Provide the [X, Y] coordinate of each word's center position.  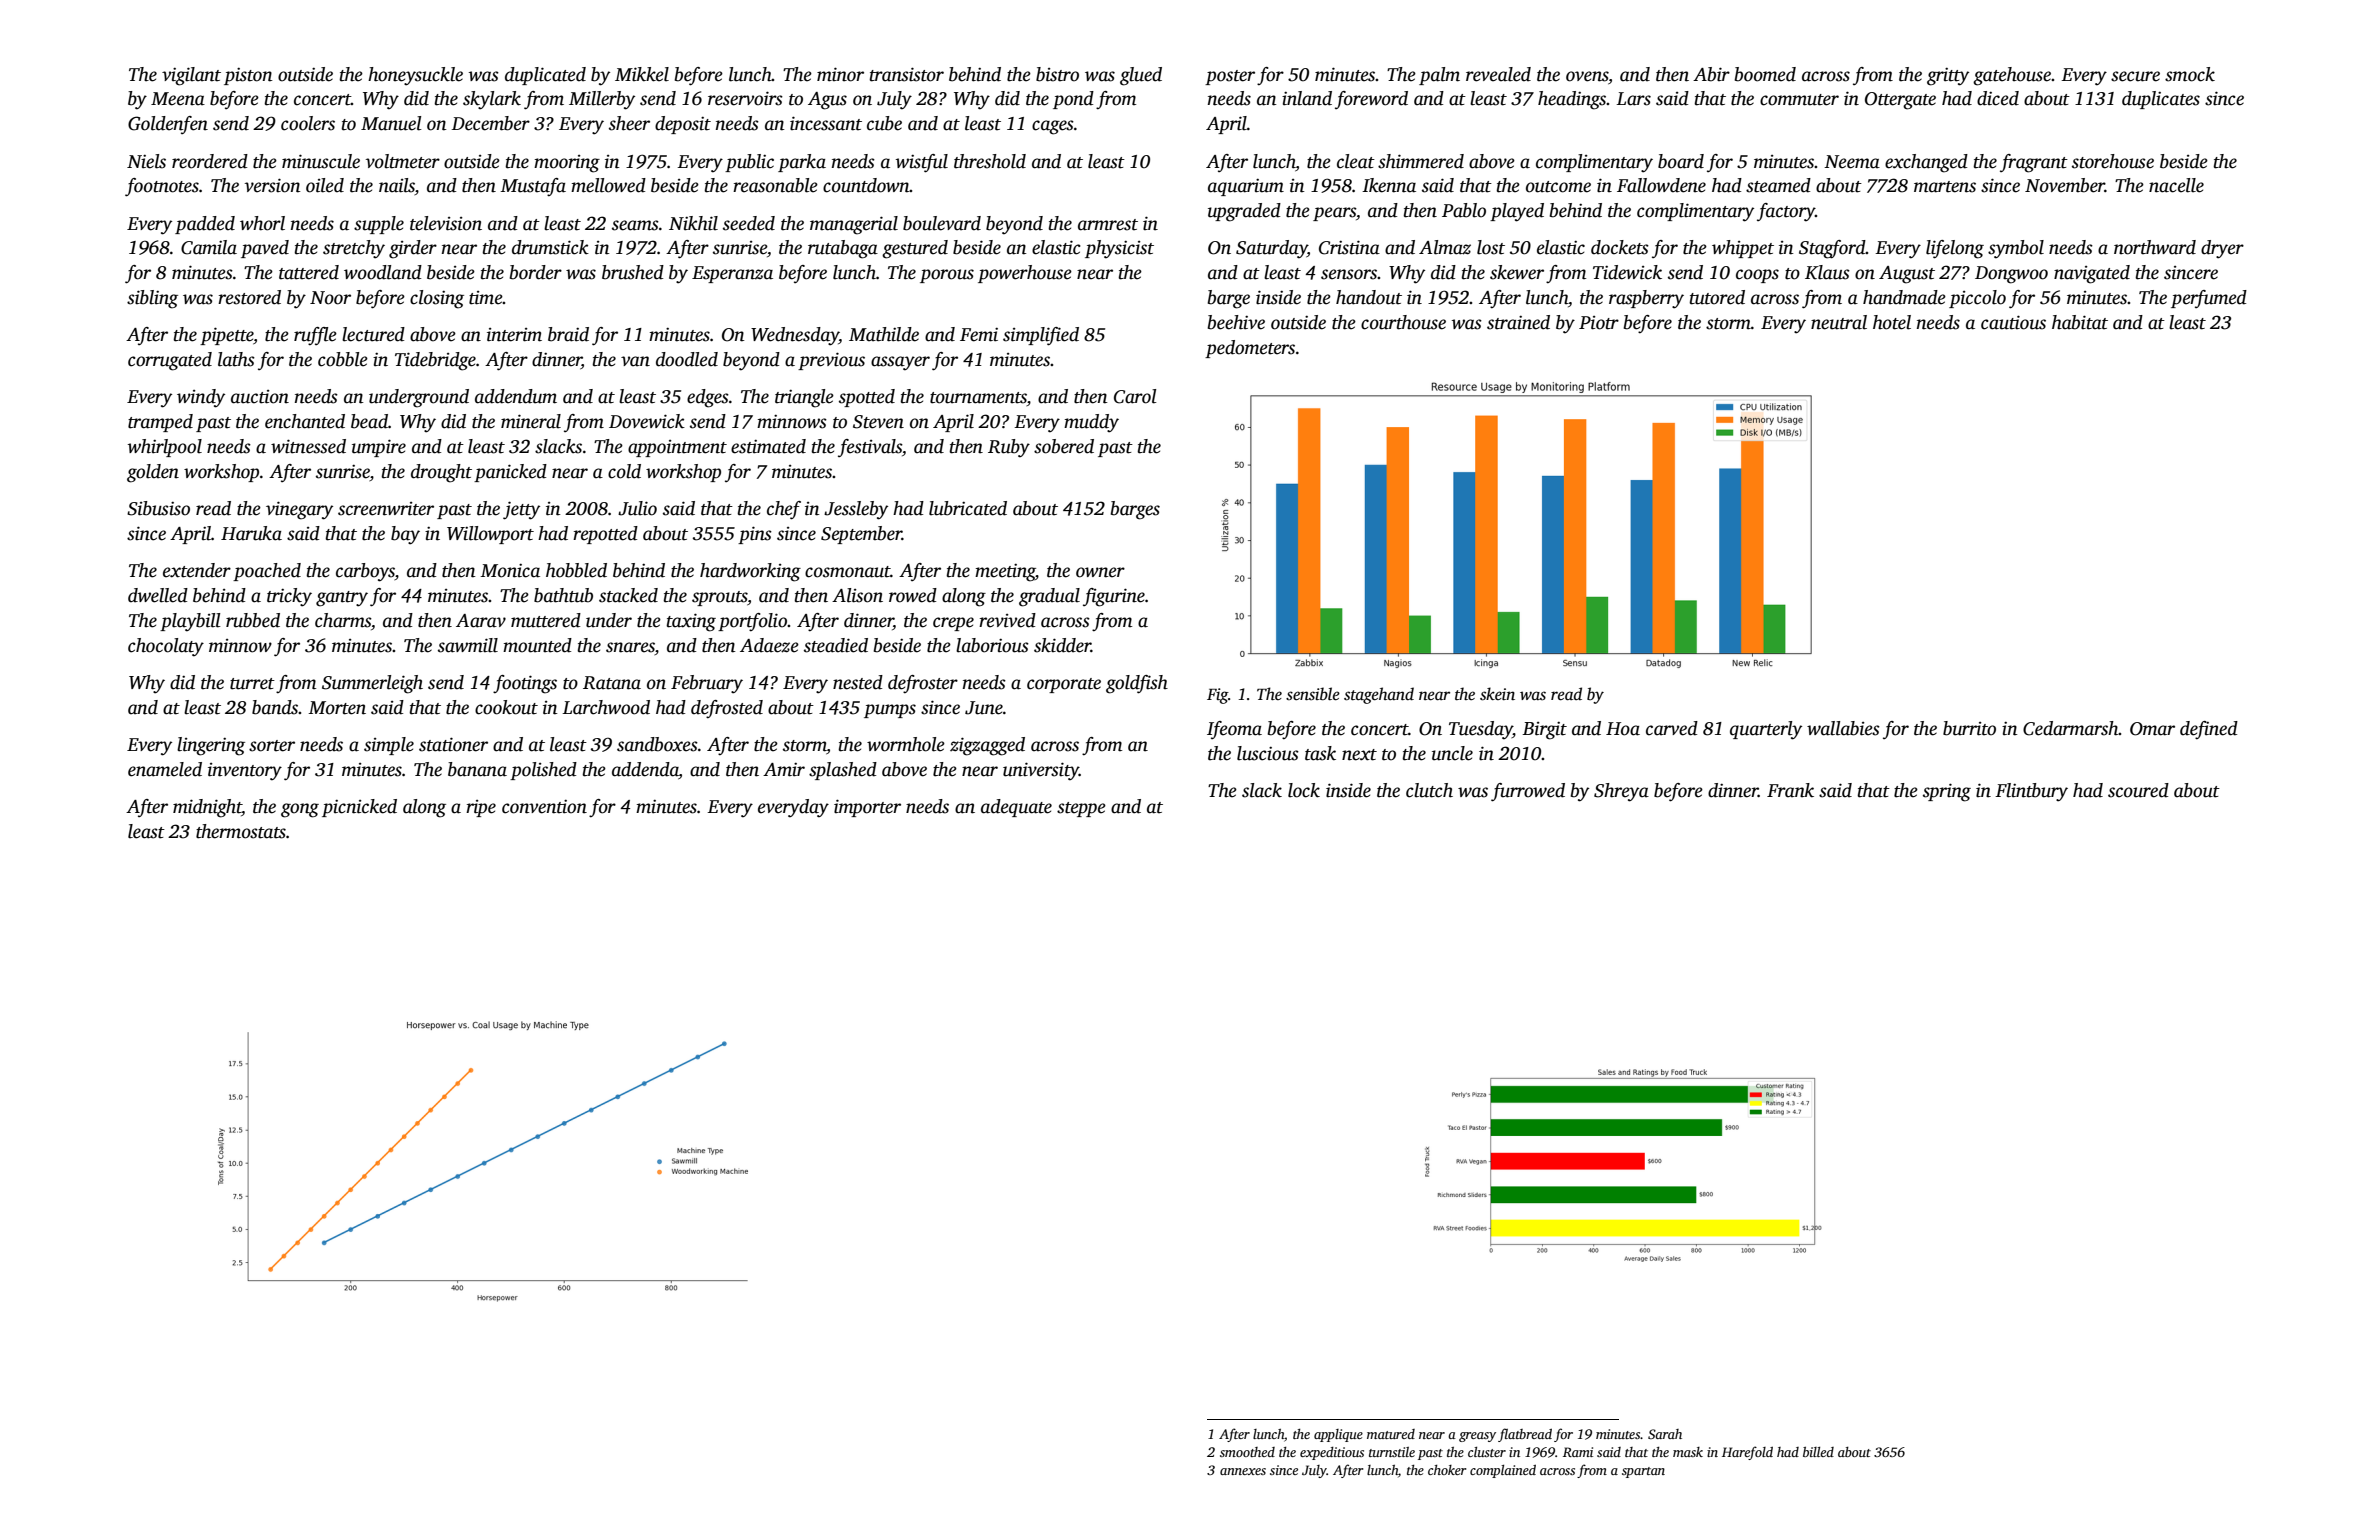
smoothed [1247, 1452]
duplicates [2161, 100]
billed [1818, 1452]
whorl [262, 223]
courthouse [1403, 322]
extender [197, 570]
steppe [1081, 809]
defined [2209, 730]
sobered [1064, 446]
